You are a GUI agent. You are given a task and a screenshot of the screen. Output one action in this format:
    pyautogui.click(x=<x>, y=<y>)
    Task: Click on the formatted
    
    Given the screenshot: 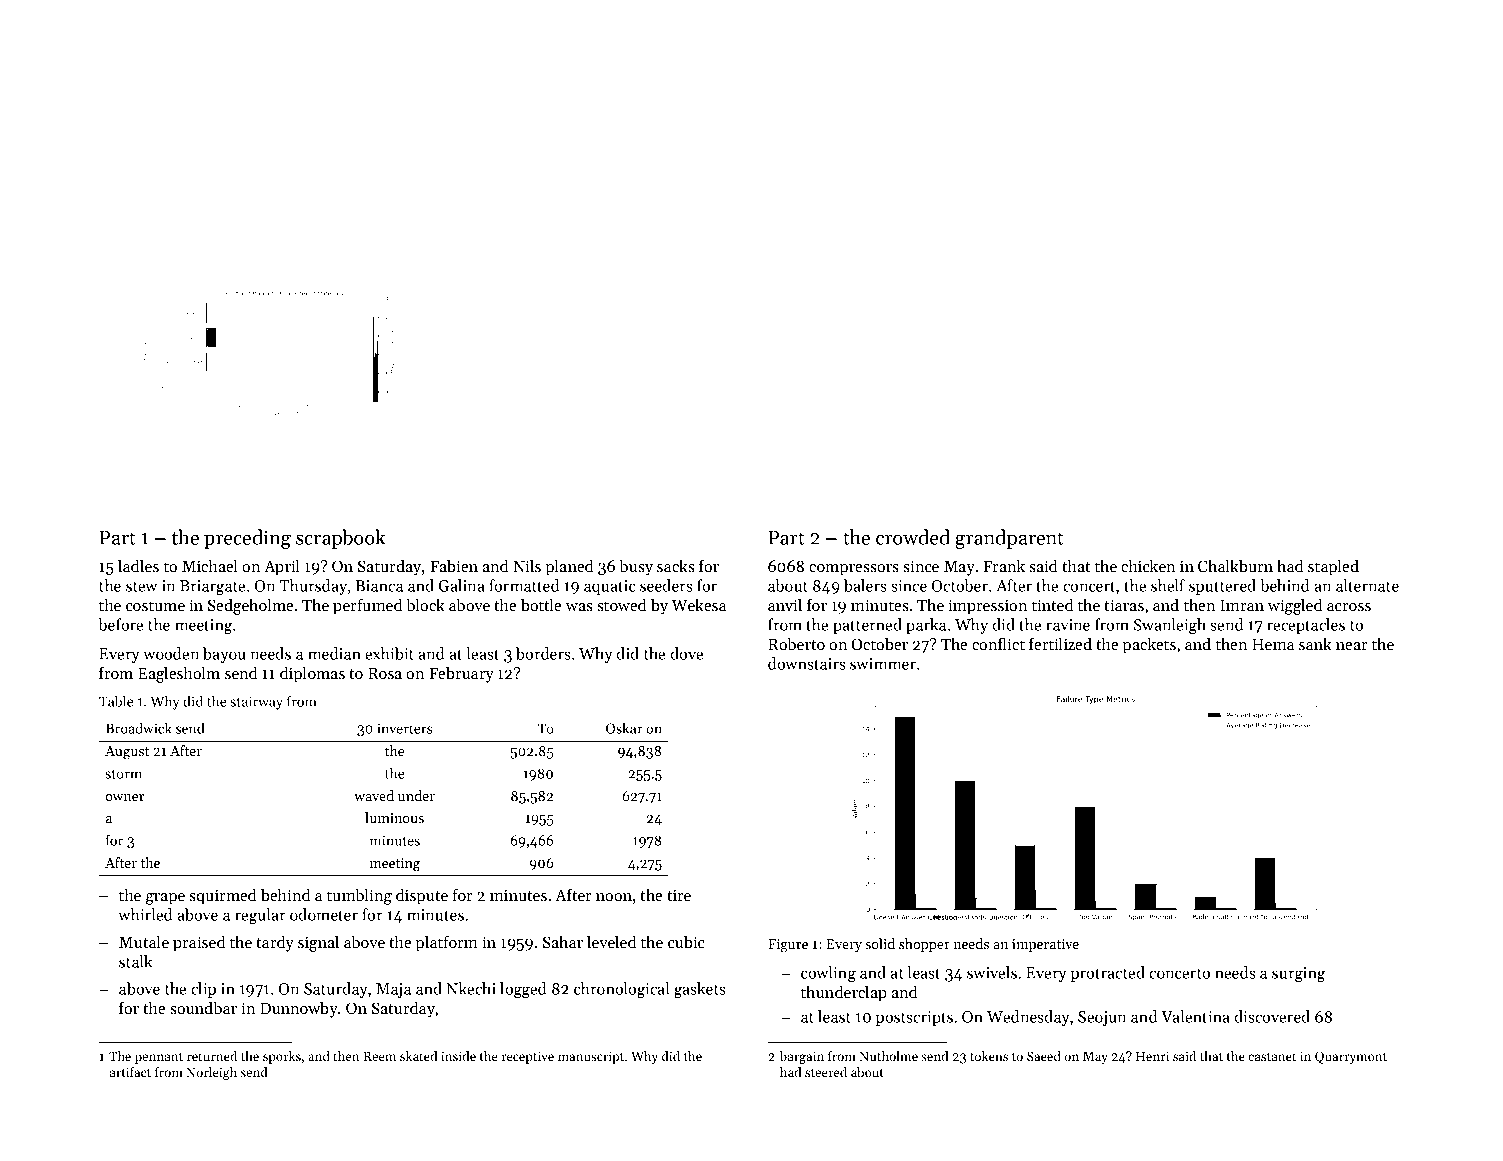 What is the action you would take?
    pyautogui.click(x=524, y=585)
